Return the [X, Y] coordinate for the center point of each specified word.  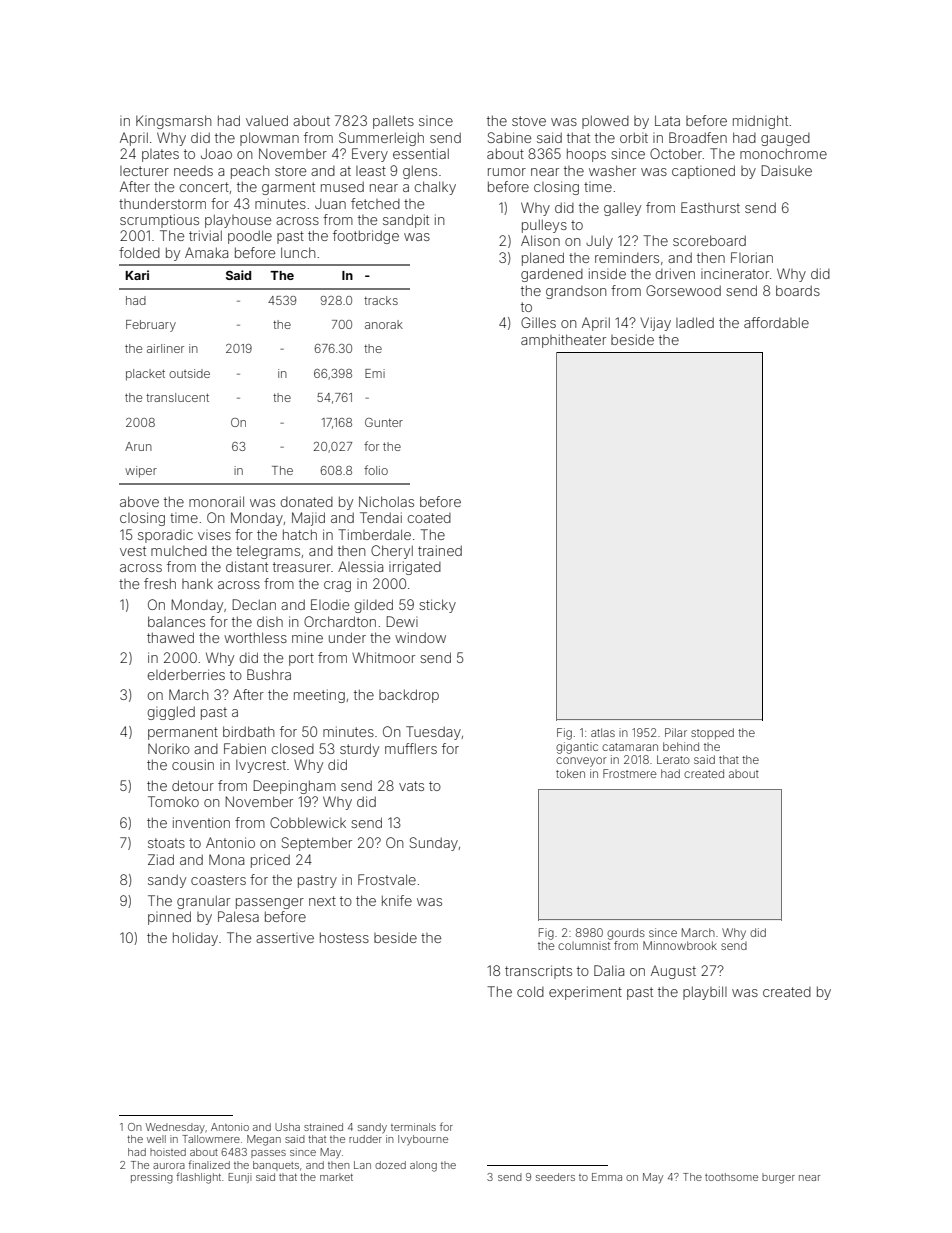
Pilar [676, 732]
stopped [712, 733]
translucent [177, 397]
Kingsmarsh [173, 122]
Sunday [434, 844]
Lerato [673, 759]
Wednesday [175, 1128]
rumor [507, 172]
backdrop [409, 696]
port [301, 659]
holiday [195, 939]
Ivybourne [423, 1140]
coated [429, 518]
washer [612, 170]
